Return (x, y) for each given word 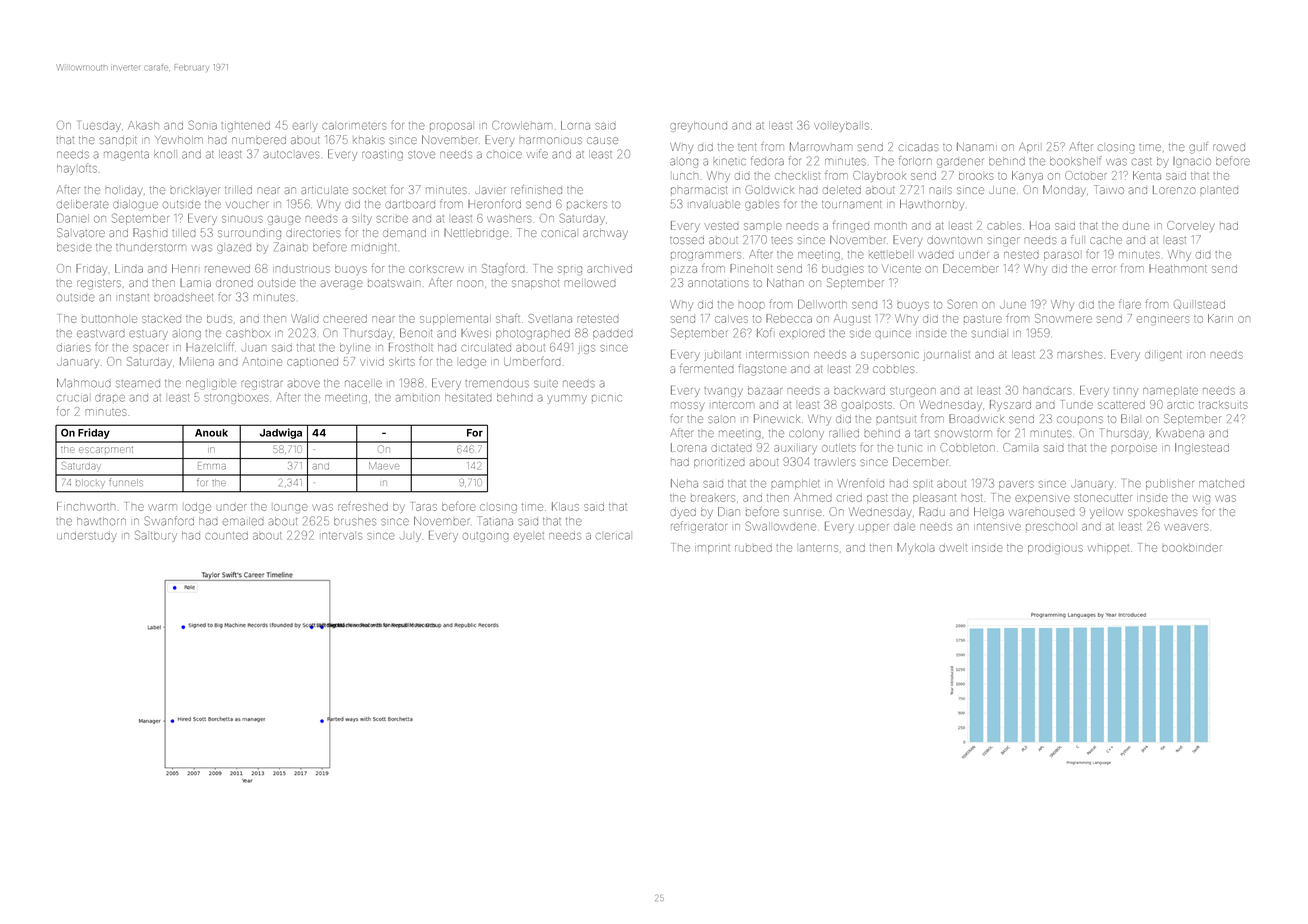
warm (162, 507)
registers (99, 284)
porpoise (1134, 448)
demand (404, 233)
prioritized (719, 463)
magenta (126, 156)
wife (537, 154)
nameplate (1170, 390)
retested (598, 319)
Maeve (384, 466)
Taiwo (1109, 189)
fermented (707, 368)
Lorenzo (1174, 189)
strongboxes (236, 397)
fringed (851, 225)
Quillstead (1199, 304)
